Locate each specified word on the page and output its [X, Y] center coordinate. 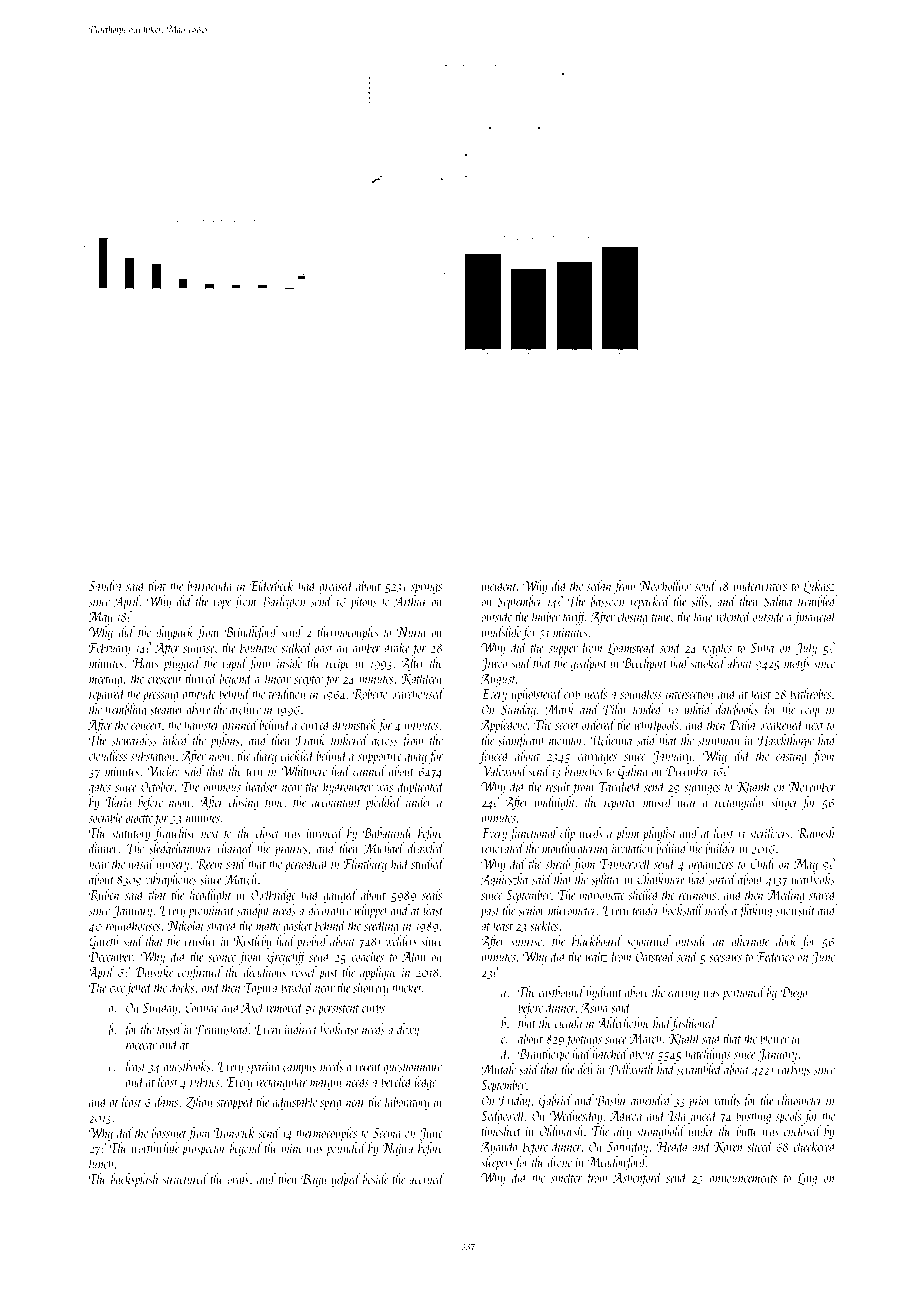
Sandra [105, 585]
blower [774, 1038]
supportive [380, 757]
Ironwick [234, 1132]
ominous [222, 787]
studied [427, 863]
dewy [408, 1030]
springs [426, 587]
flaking [755, 911]
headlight [211, 896]
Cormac [202, 1008]
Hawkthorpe [786, 741]
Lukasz [819, 587]
